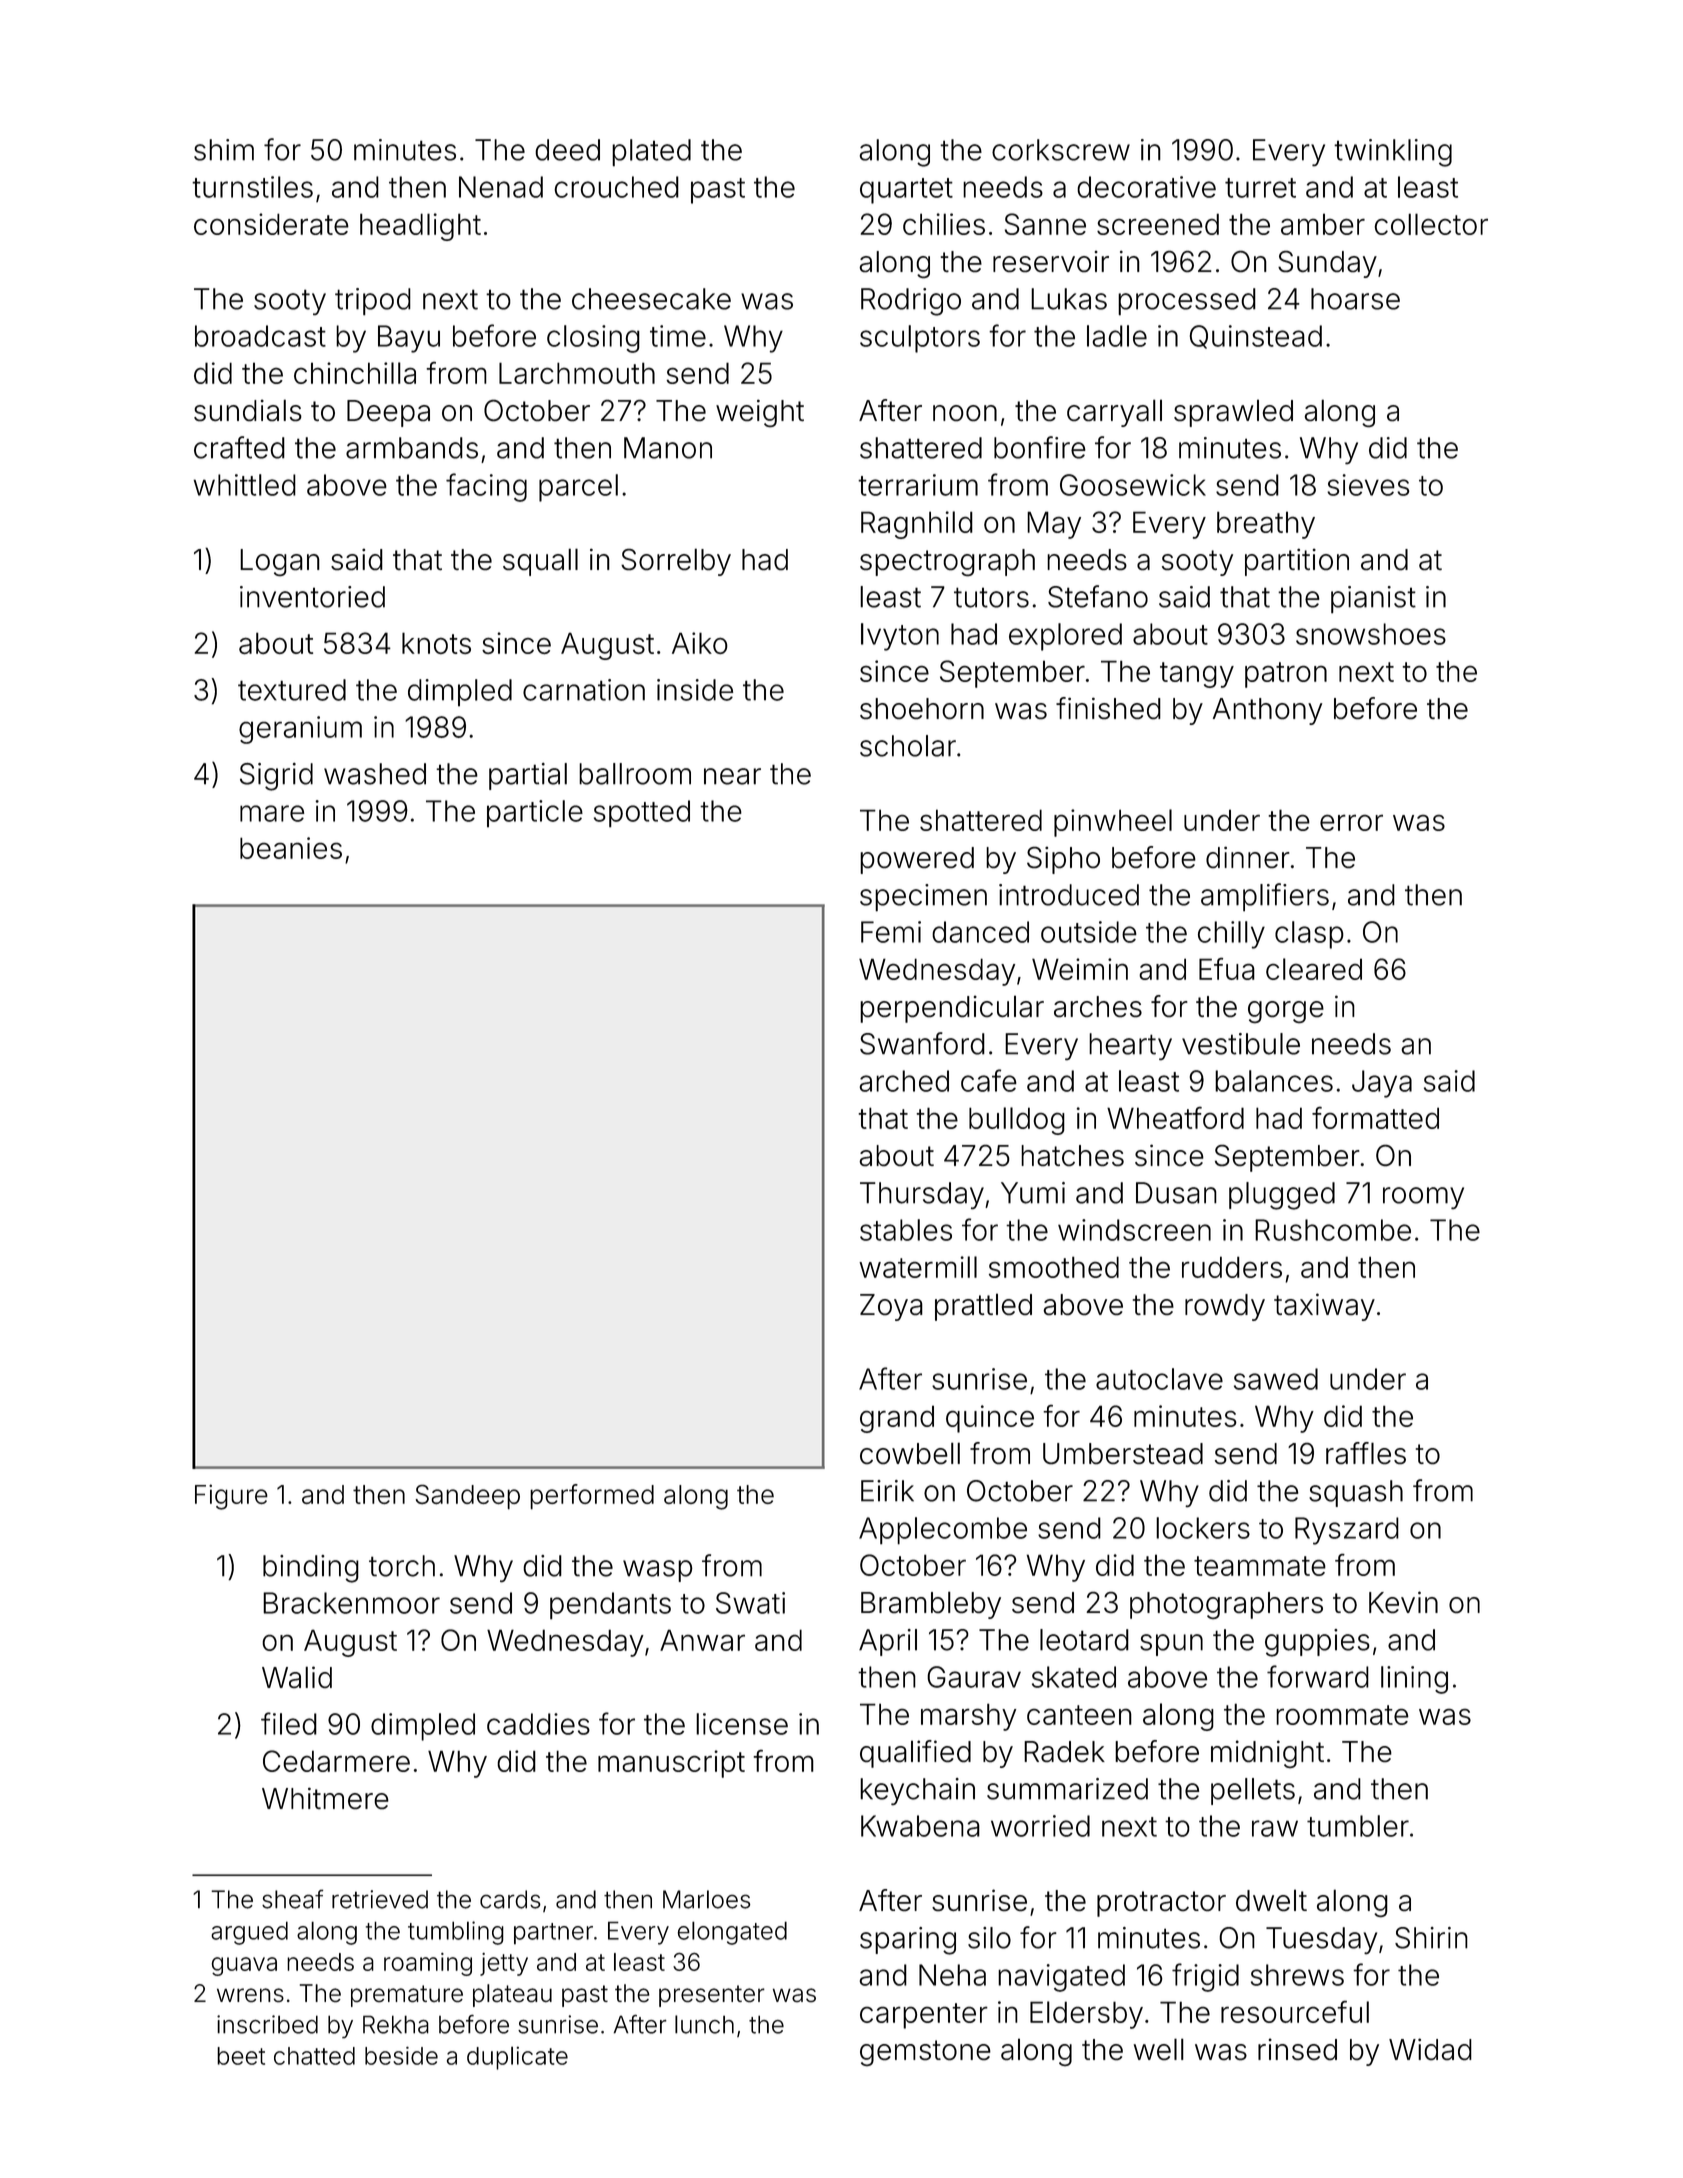  Describe the element at coordinates (420, 227) in the screenshot. I see `headlight` at that location.
